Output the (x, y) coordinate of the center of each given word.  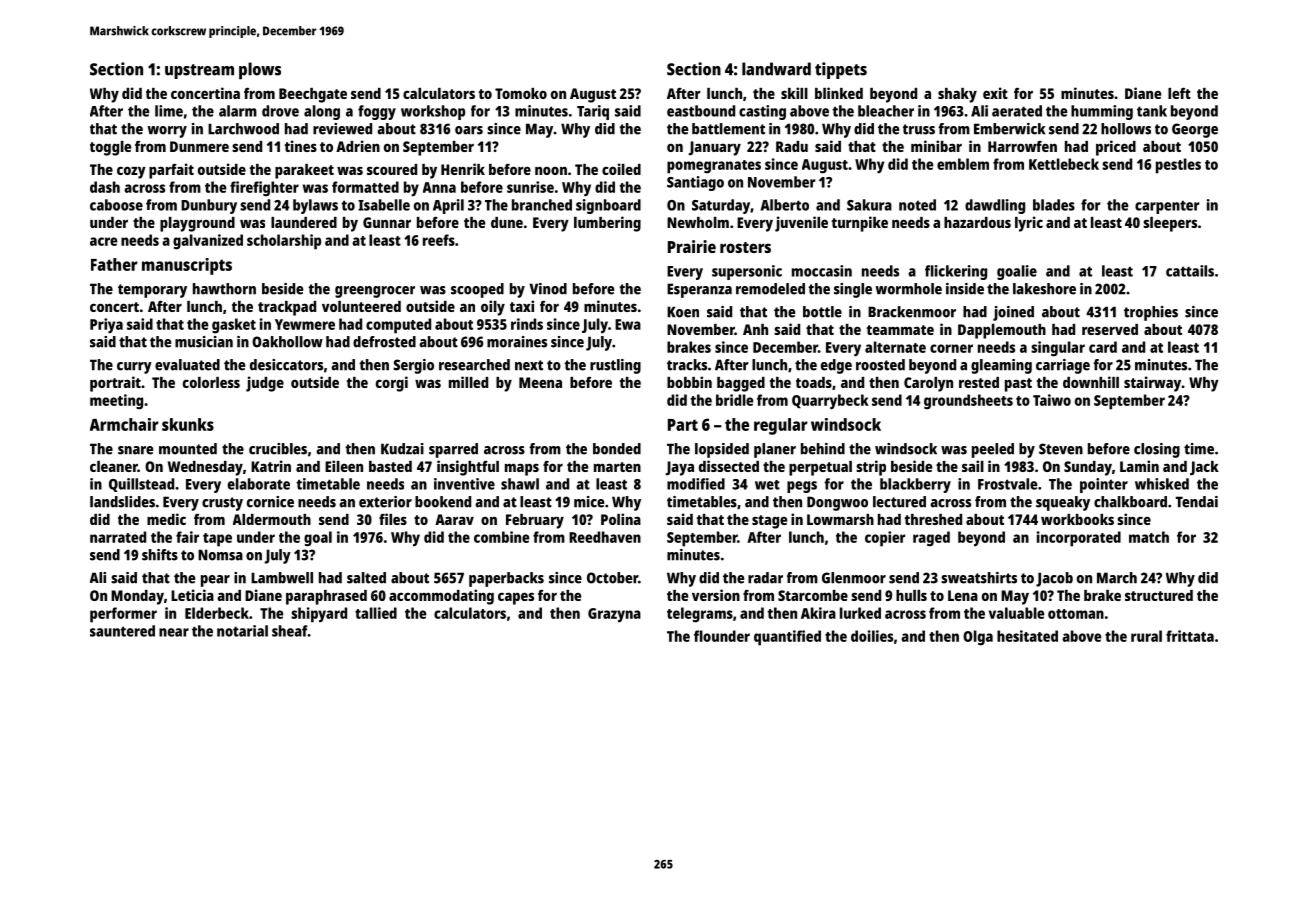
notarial (242, 631)
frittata (1190, 636)
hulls (911, 595)
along (322, 112)
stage (769, 522)
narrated (118, 537)
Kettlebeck (1064, 164)
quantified (787, 638)
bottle (822, 312)
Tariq (593, 112)
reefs (439, 240)
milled (468, 382)
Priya (106, 326)
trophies (1151, 313)
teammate (900, 330)
